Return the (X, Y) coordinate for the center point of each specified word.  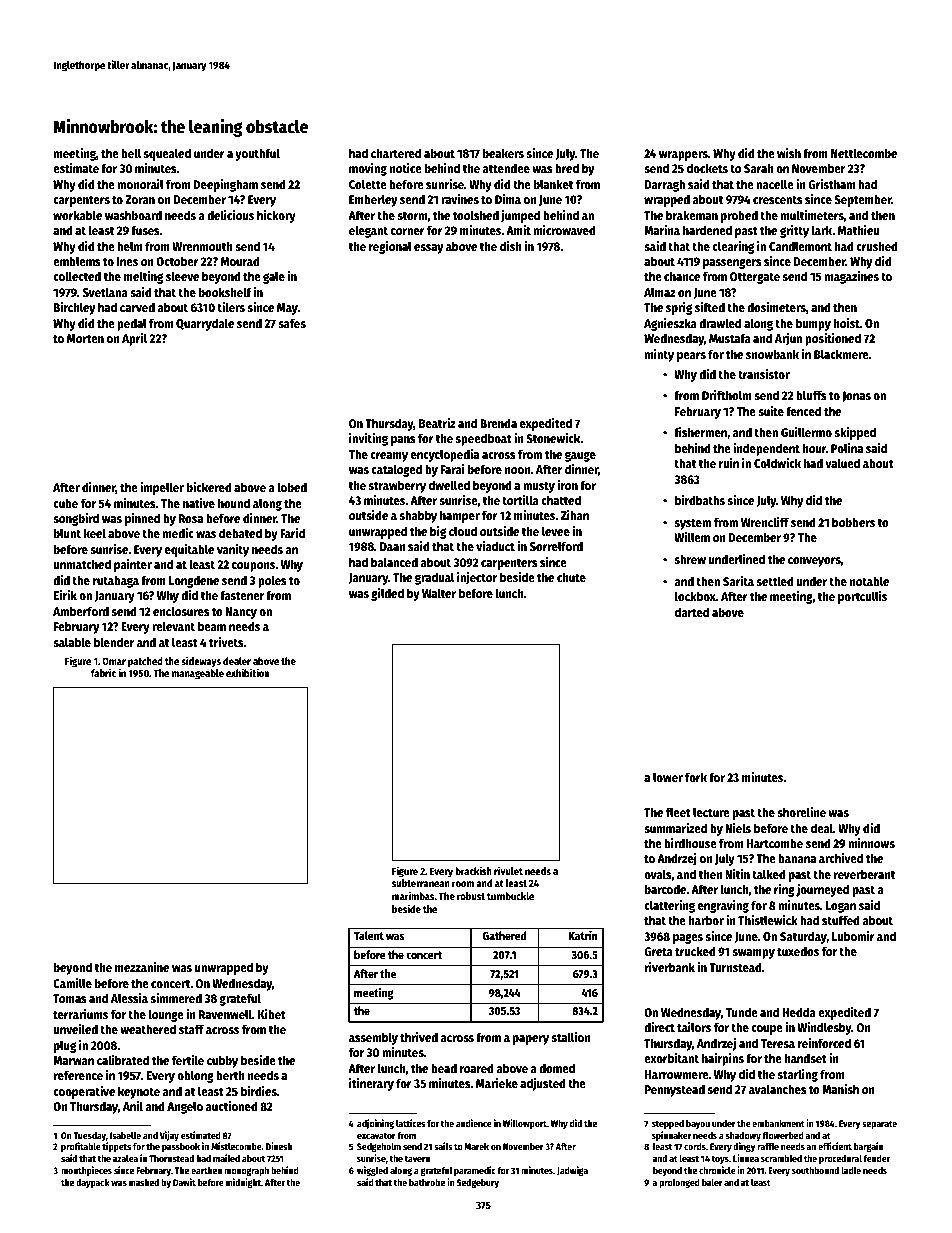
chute (571, 577)
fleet (678, 812)
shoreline (801, 812)
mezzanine (142, 967)
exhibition (247, 672)
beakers (503, 153)
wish (789, 153)
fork (696, 777)
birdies (259, 1091)
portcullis (862, 597)
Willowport (525, 1124)
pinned (142, 519)
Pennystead (675, 1090)
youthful (257, 154)
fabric (103, 672)
